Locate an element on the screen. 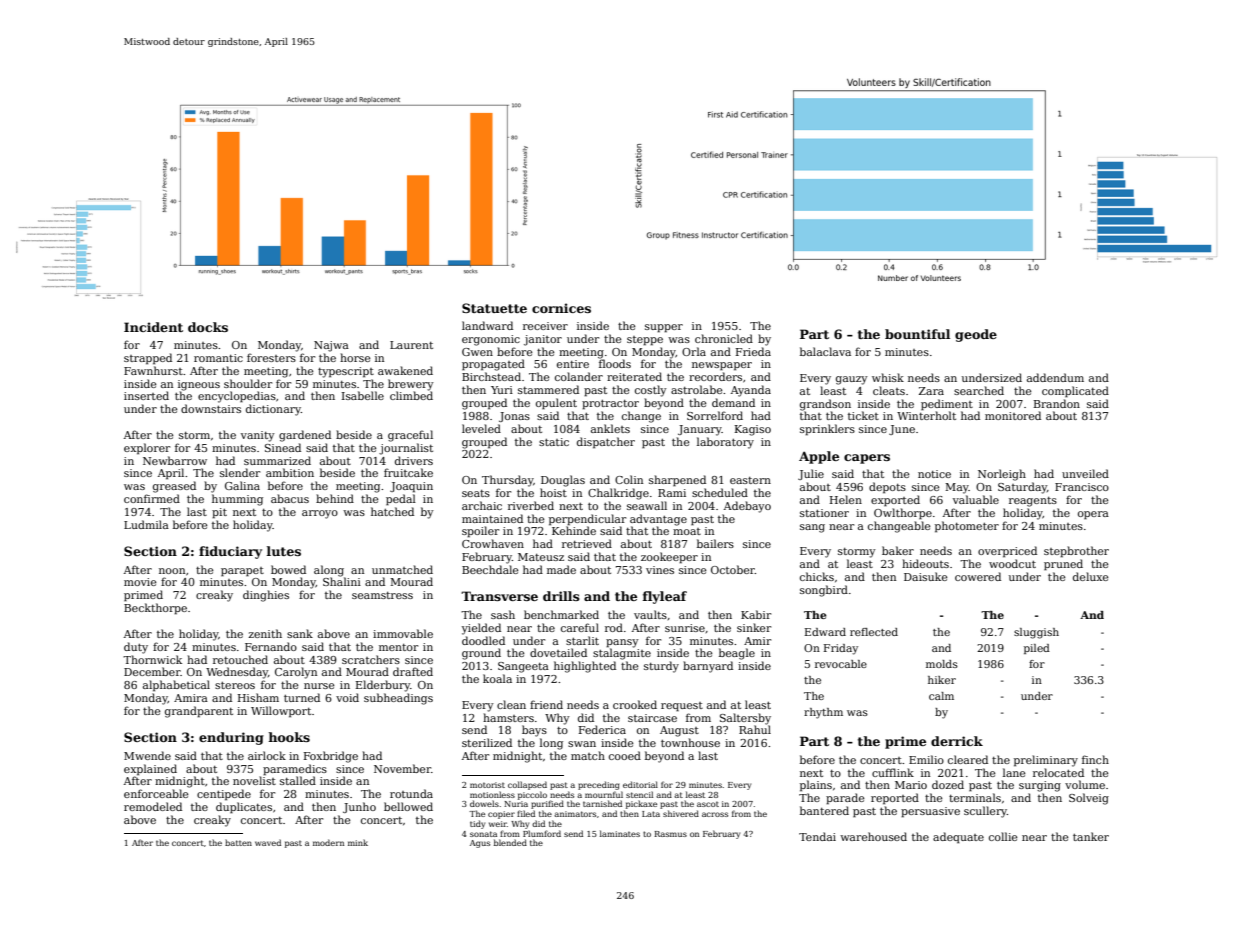 Image resolution: width=1233 pixels, height=952 pixels. geode is located at coordinates (976, 335).
